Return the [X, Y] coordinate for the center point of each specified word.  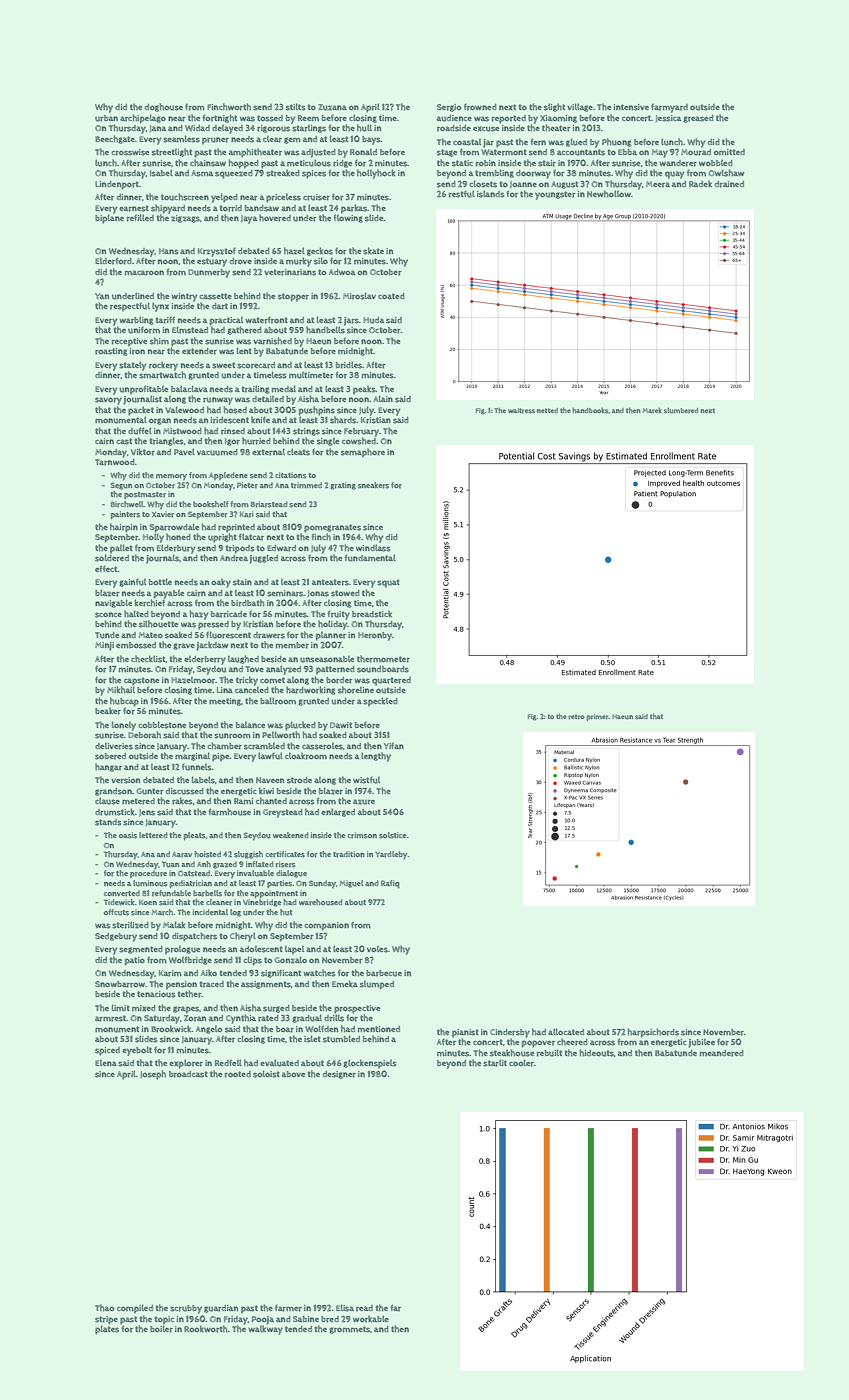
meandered [722, 1053]
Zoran [195, 1018]
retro [577, 716]
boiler [161, 1329]
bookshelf [211, 504]
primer [598, 717]
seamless [181, 139]
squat [388, 583]
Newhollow [609, 194]
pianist [465, 1033]
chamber [225, 746]
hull [364, 128]
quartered [391, 681]
